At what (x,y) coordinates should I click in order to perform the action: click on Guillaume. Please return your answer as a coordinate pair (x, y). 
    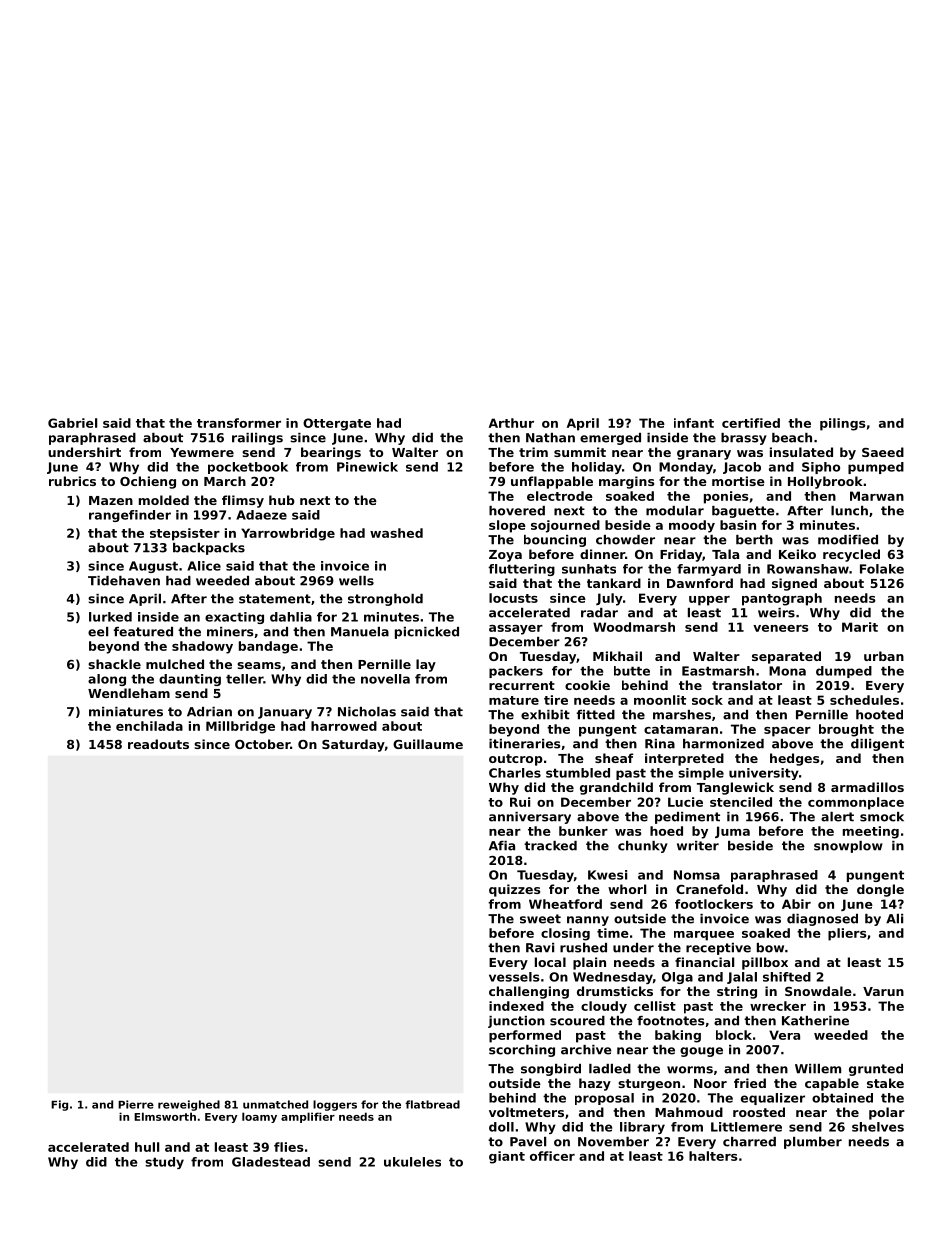
    Looking at the image, I should click on (428, 744).
